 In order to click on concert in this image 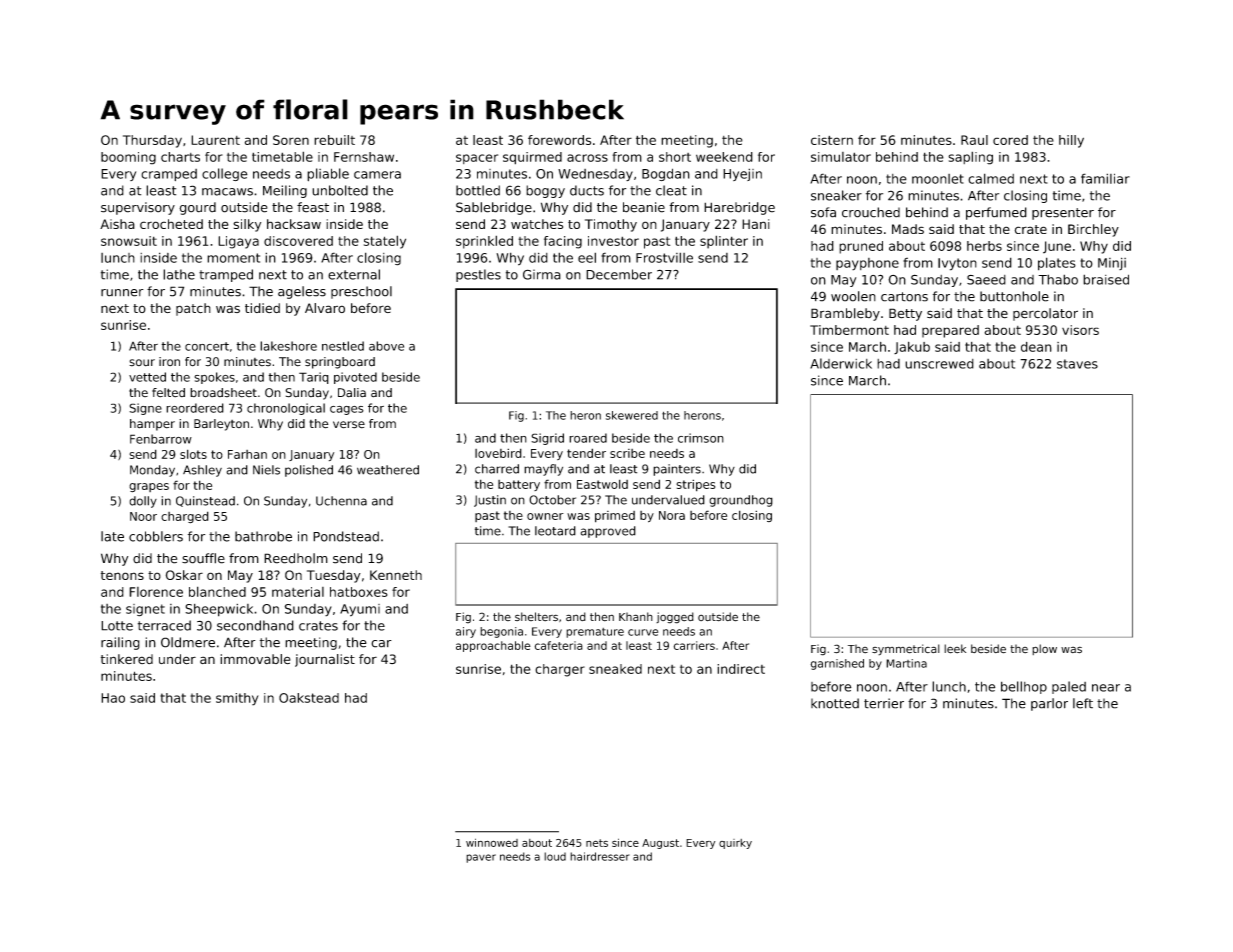, I will do `click(207, 346)`.
